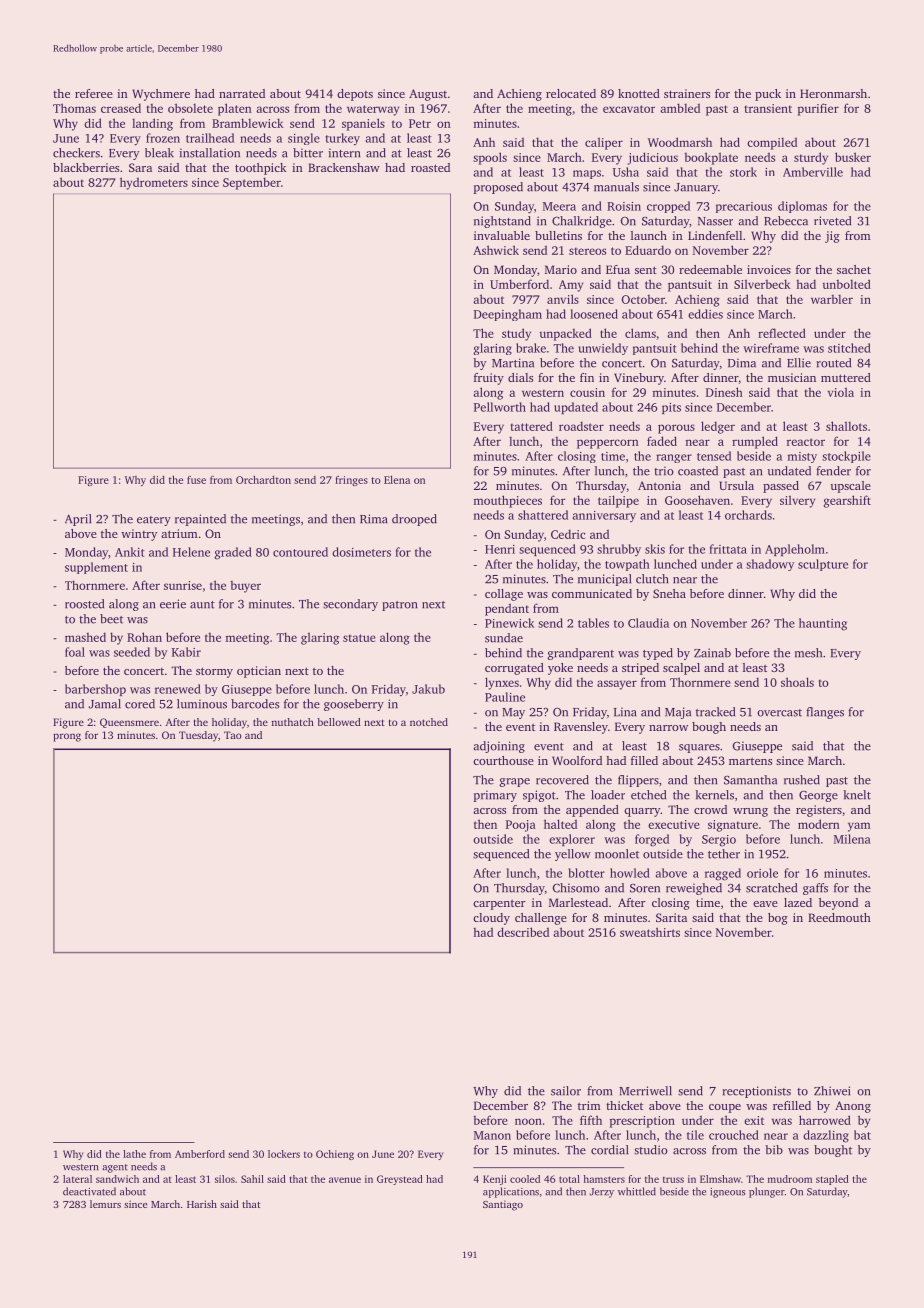  What do you see at coordinates (361, 552) in the screenshot?
I see `dosimeters` at bounding box center [361, 552].
